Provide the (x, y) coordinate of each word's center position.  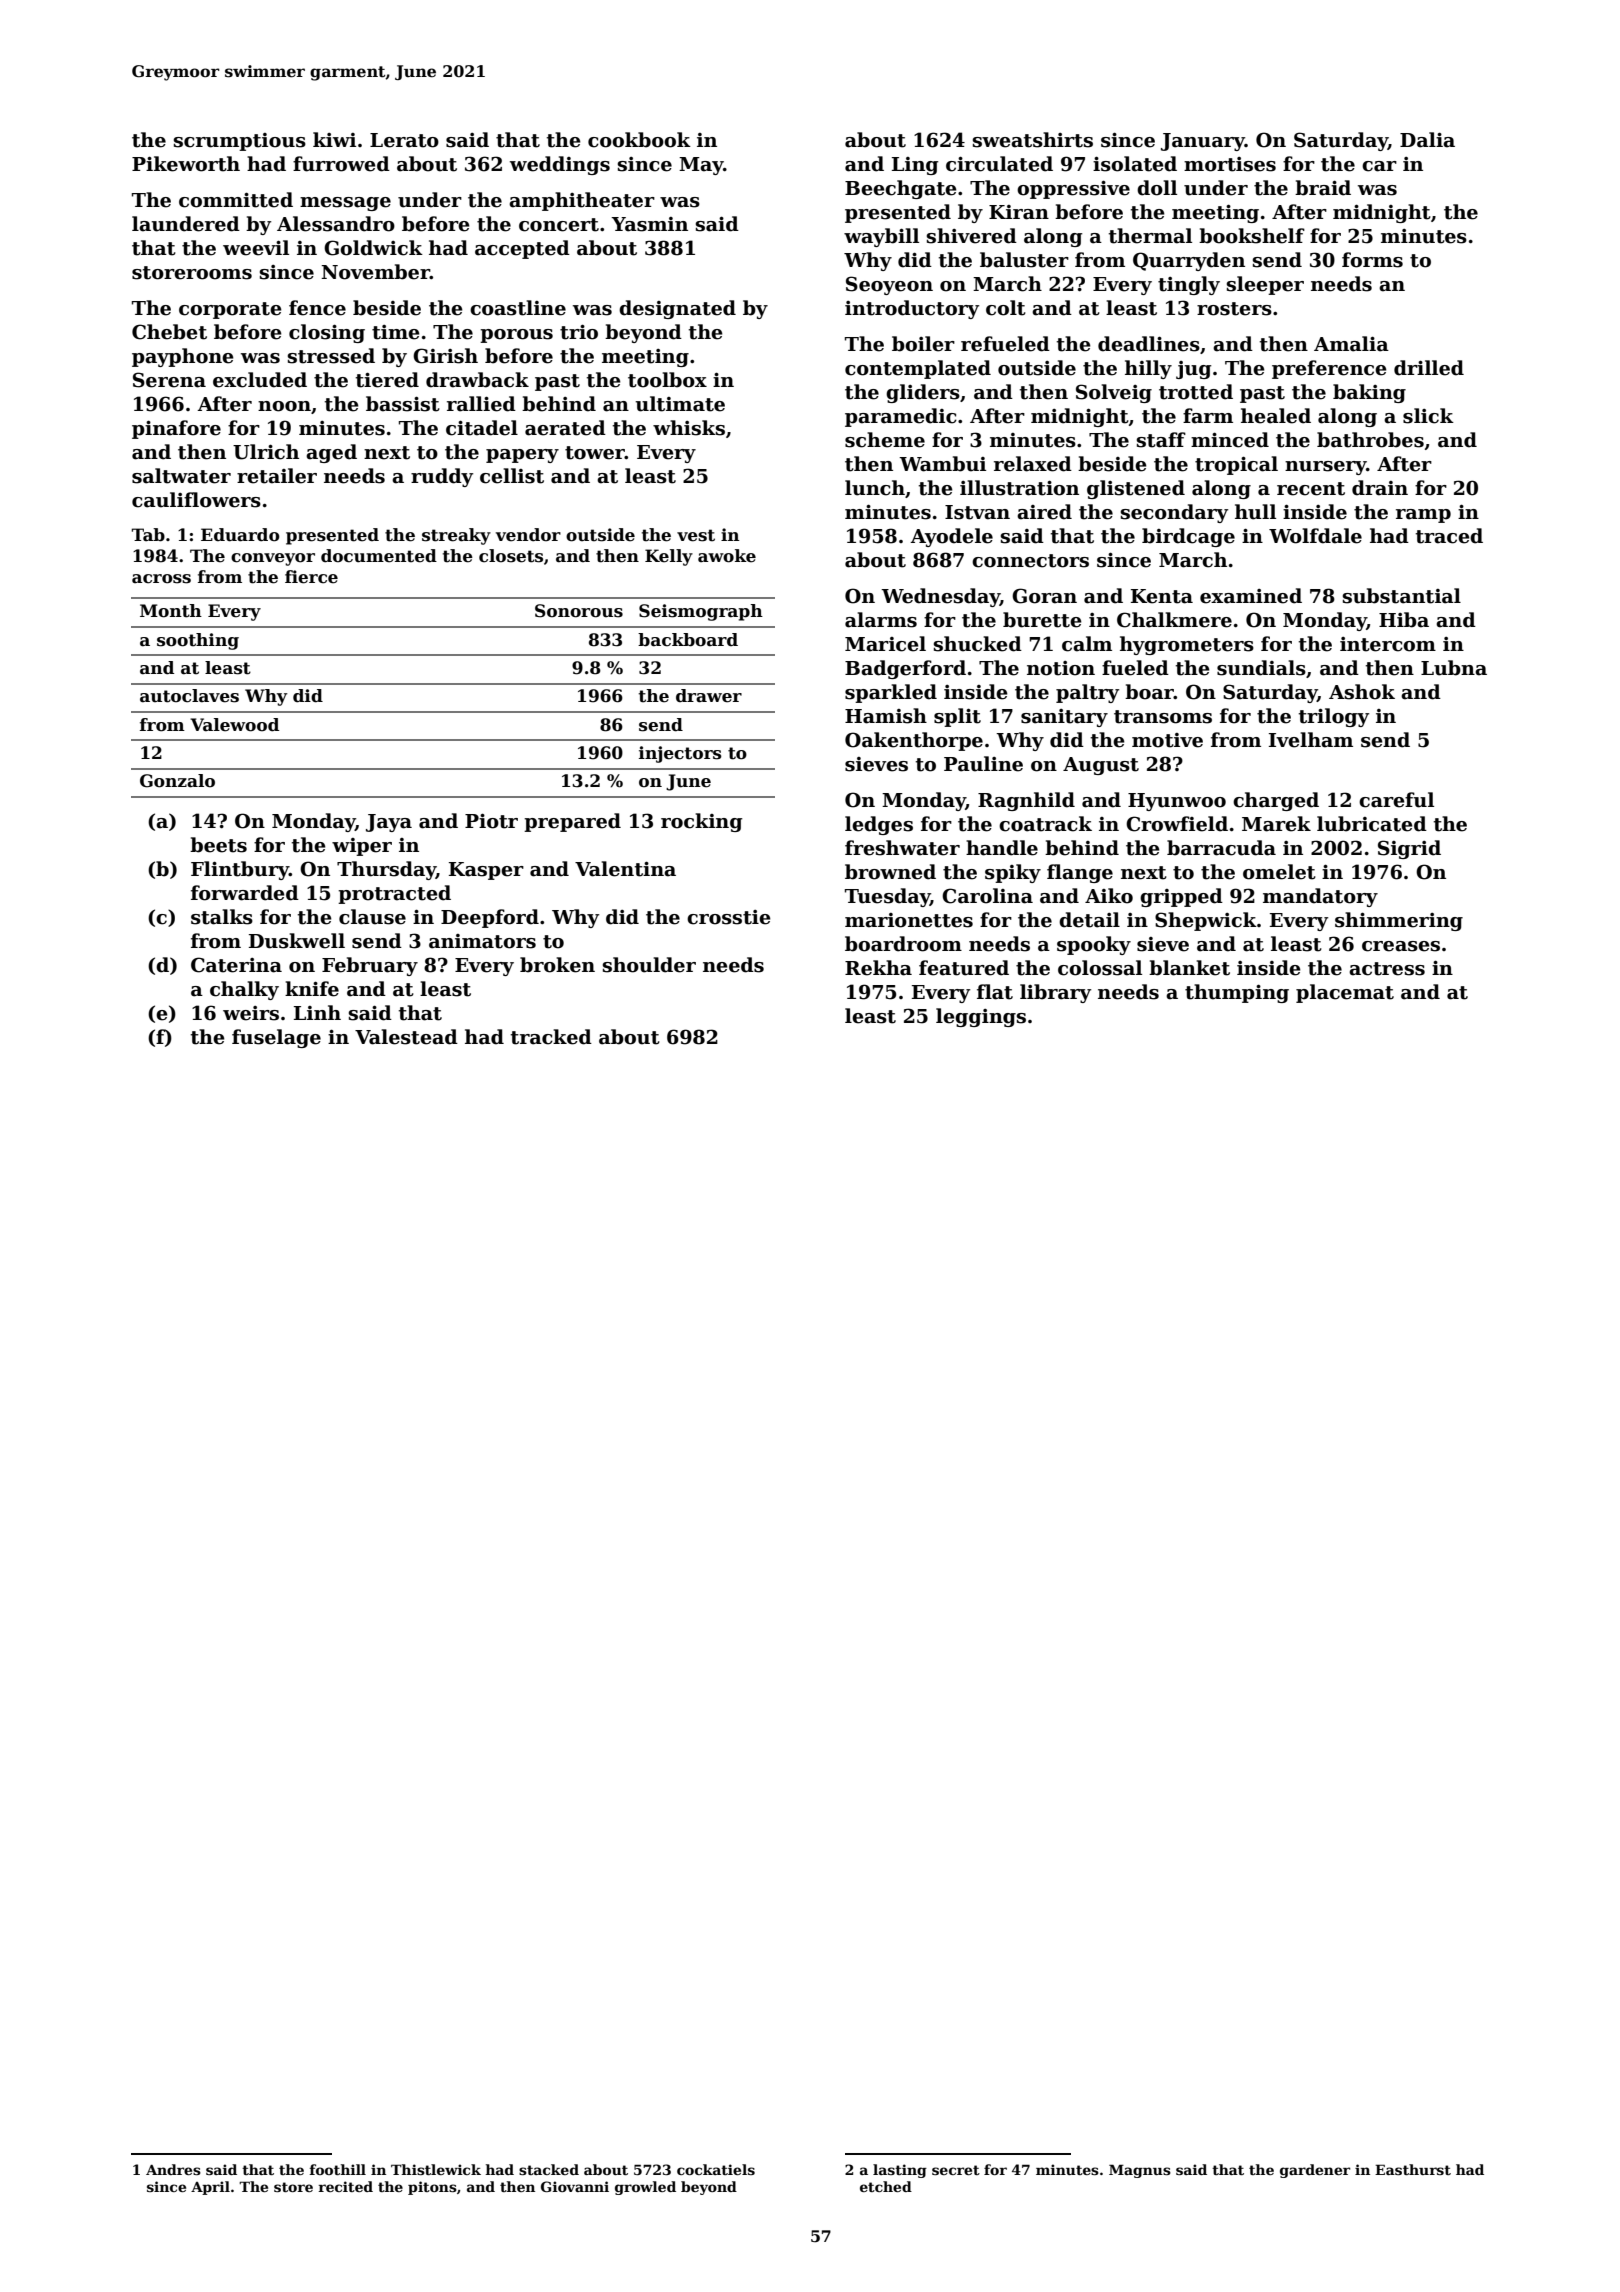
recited (345, 2186)
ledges (879, 825)
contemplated (918, 369)
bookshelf (1252, 236)
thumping (1237, 993)
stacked (549, 2169)
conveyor (273, 559)
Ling (915, 166)
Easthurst (1413, 2169)
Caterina (236, 965)
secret (956, 2170)
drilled (1429, 368)
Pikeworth (186, 164)
